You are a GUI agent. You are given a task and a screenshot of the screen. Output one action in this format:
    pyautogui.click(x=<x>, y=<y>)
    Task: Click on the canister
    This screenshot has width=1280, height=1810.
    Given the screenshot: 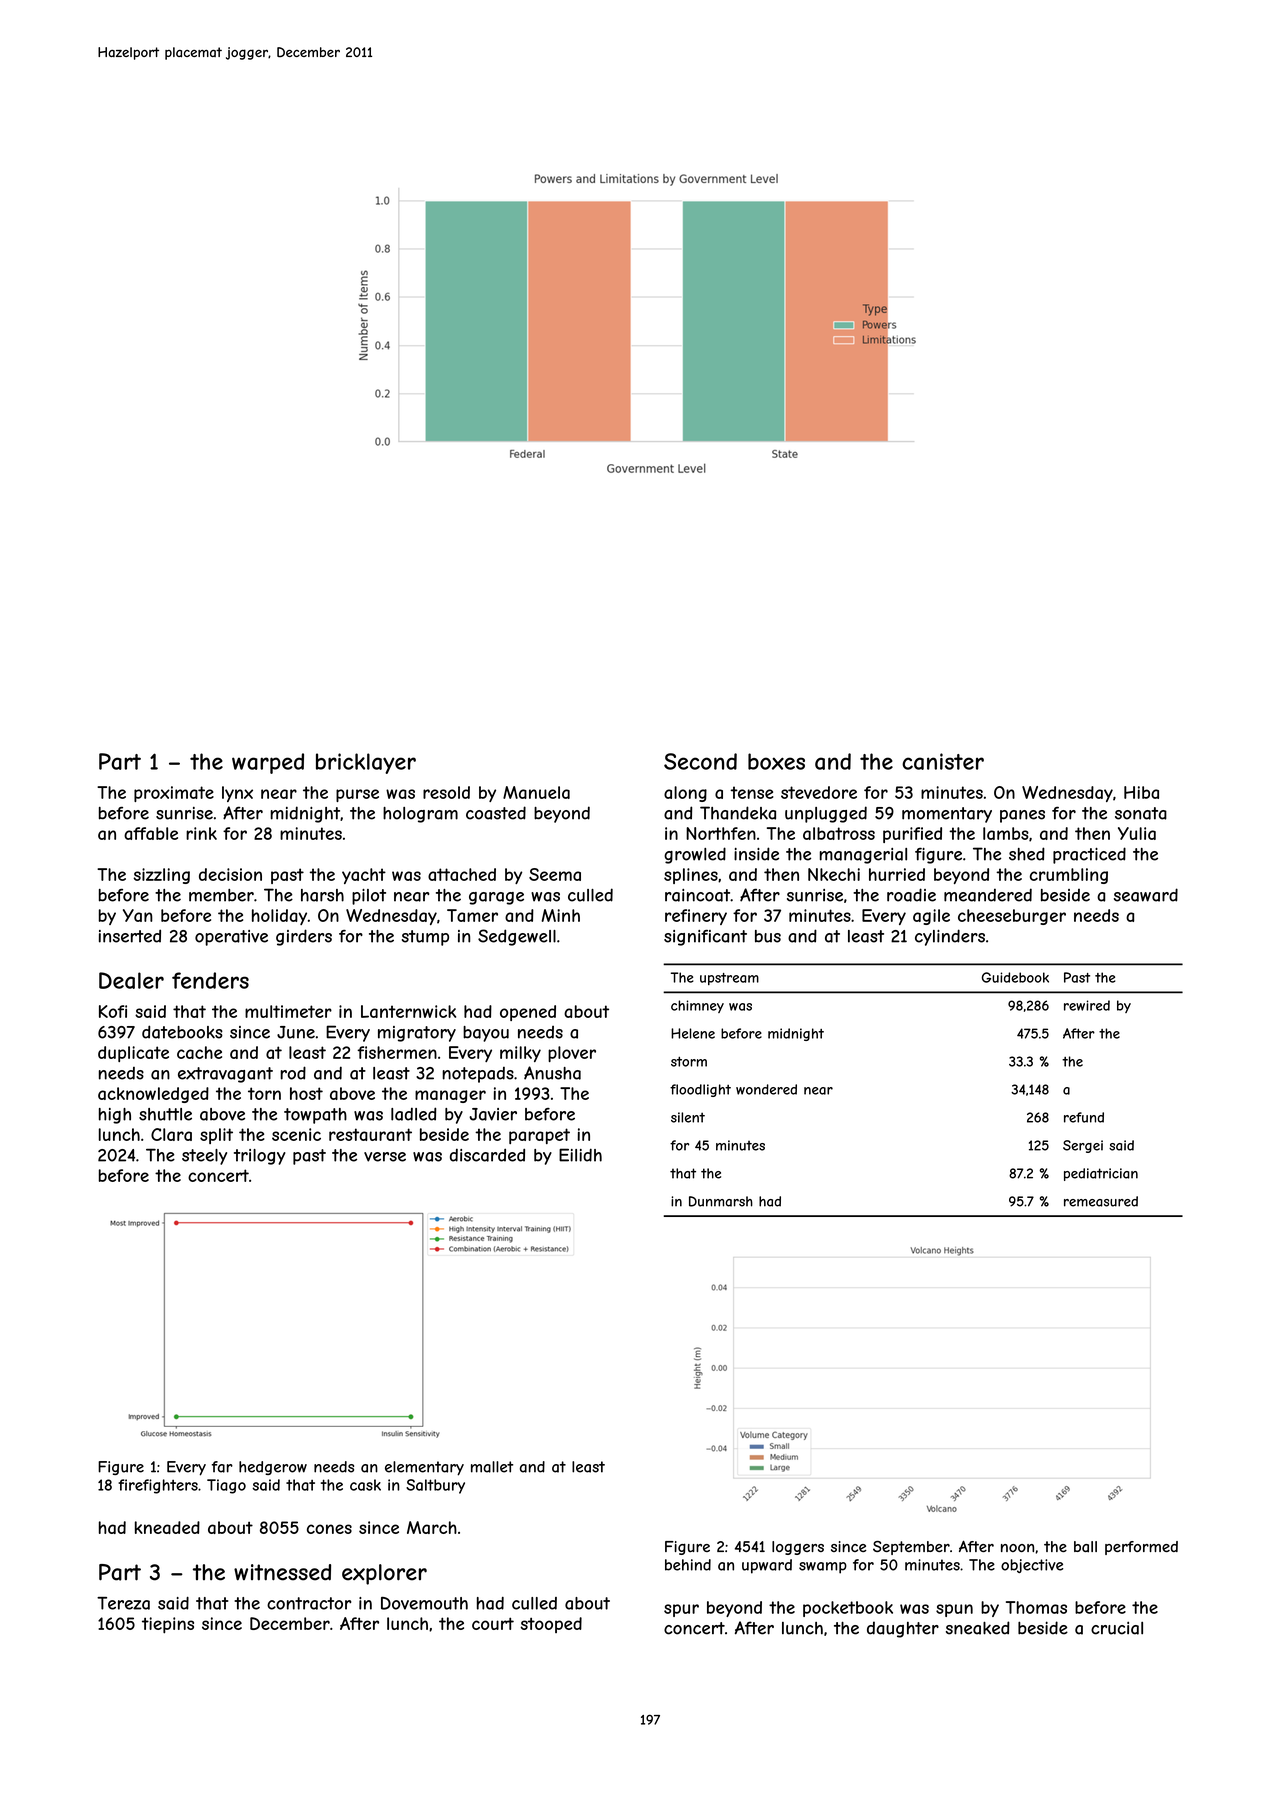 What is the action you would take?
    pyautogui.click(x=943, y=761)
